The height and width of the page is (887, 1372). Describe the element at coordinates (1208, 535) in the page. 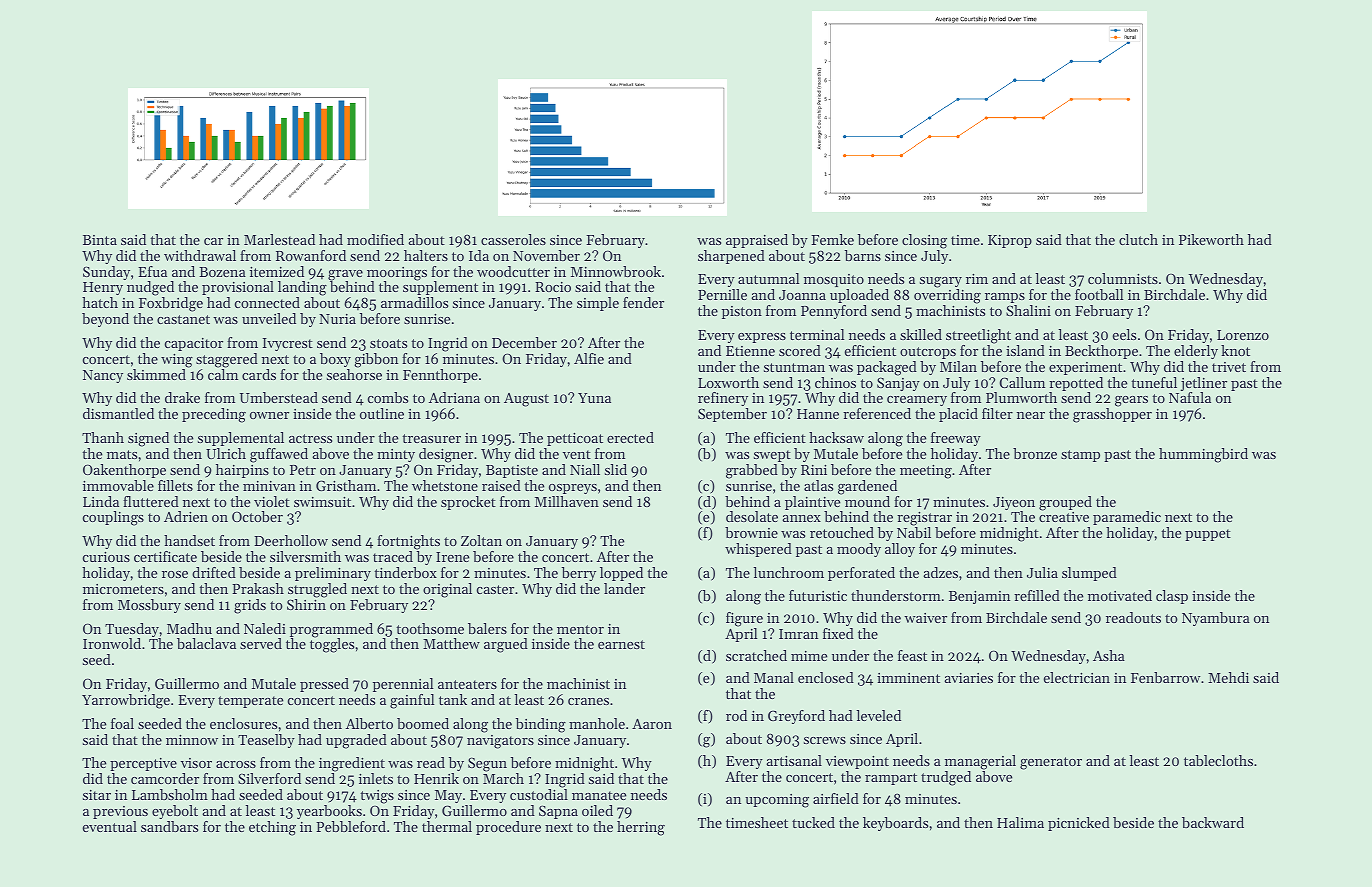

I see `puppet` at that location.
